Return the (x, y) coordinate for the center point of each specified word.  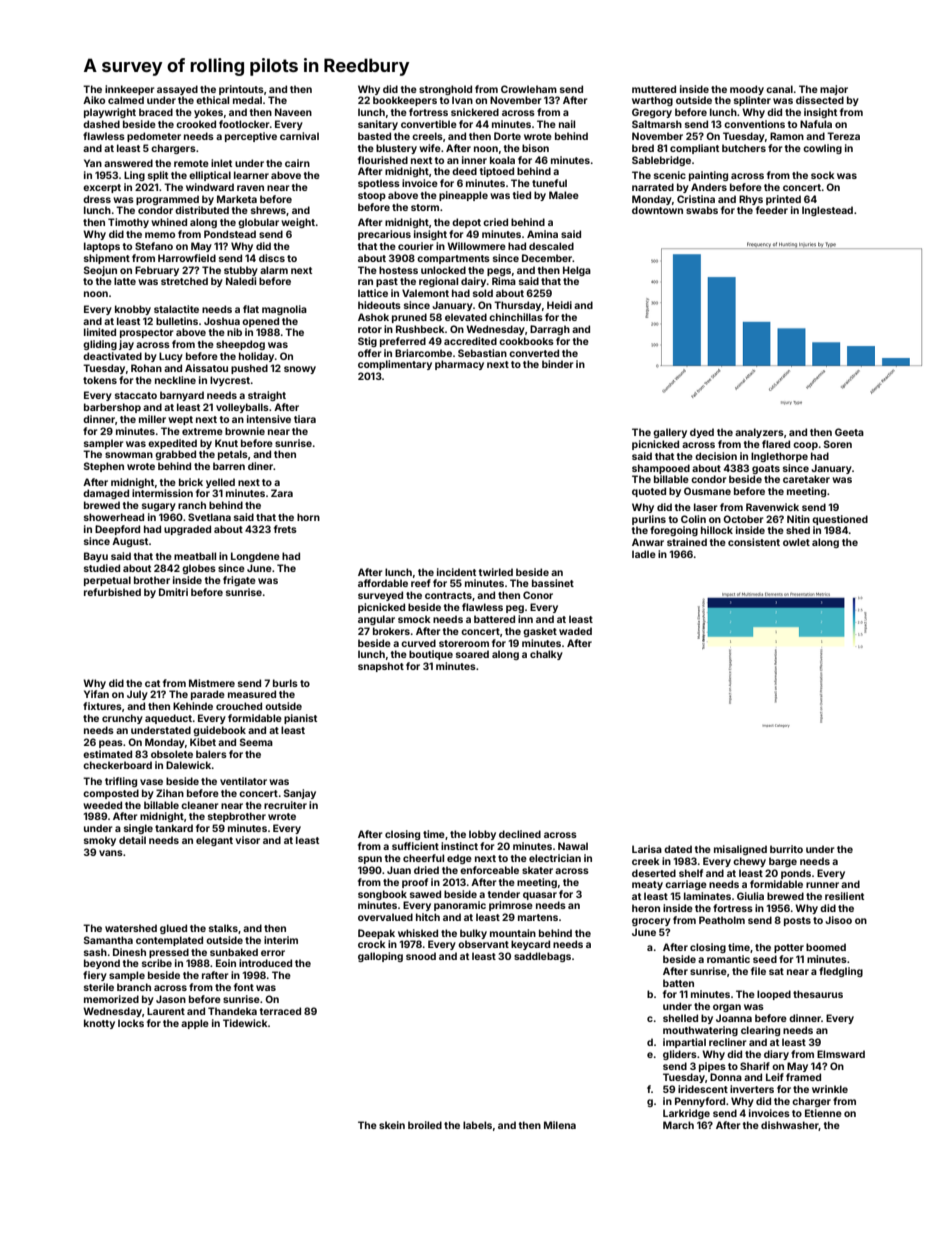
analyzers (759, 433)
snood (421, 956)
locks (131, 1023)
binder (558, 364)
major (834, 90)
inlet (221, 163)
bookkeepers (405, 101)
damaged (106, 494)
